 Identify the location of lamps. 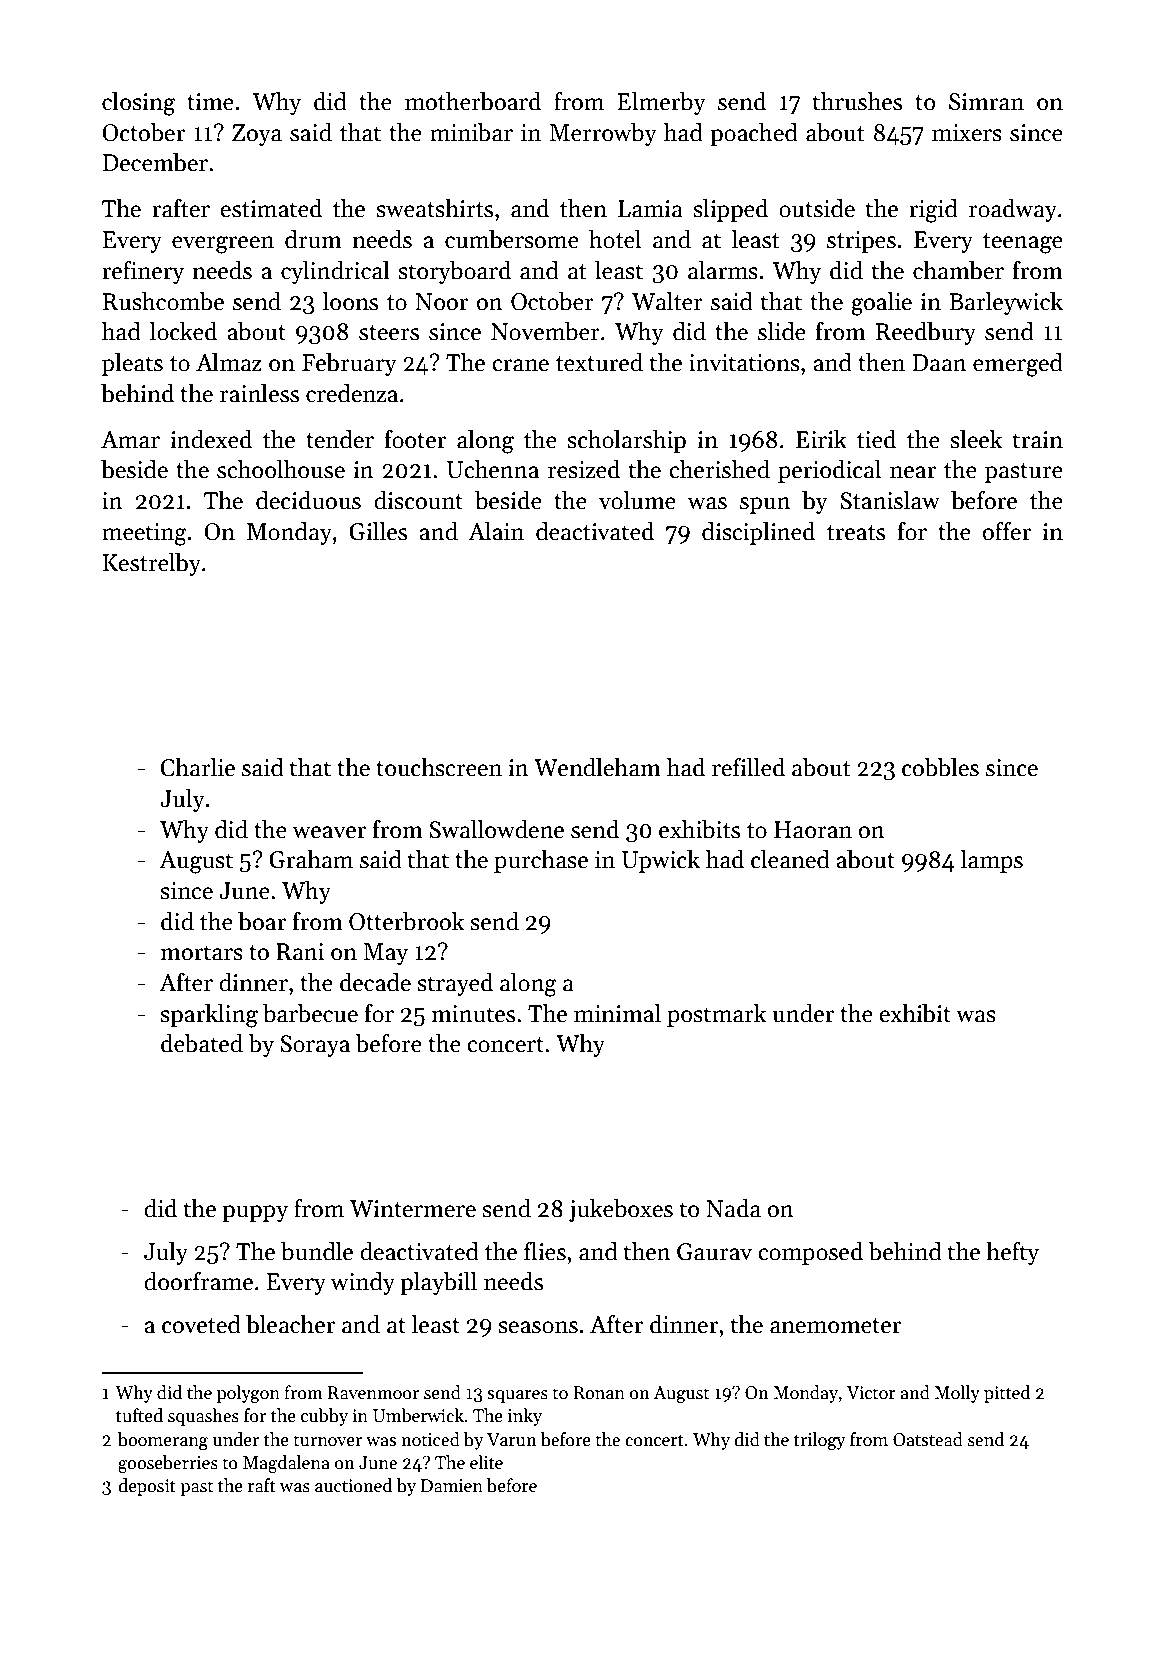
(991, 861).
